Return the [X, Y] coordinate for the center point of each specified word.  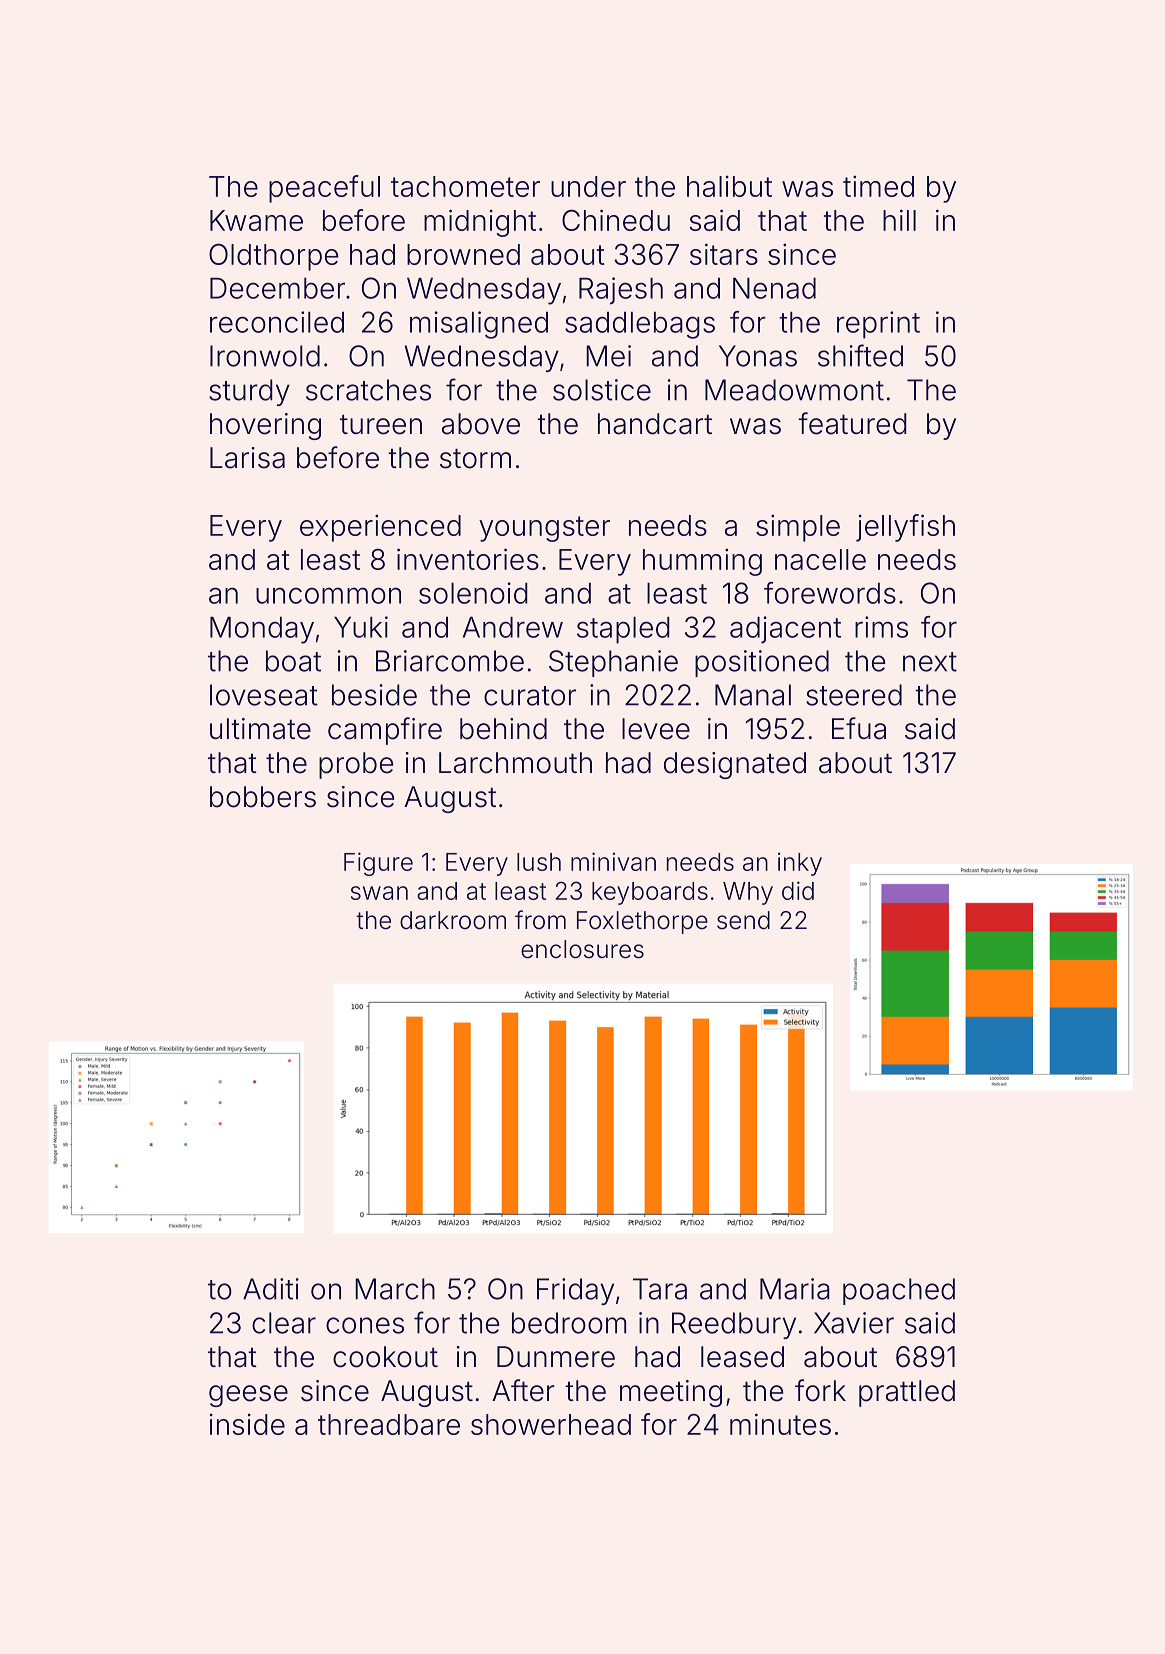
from [540, 919]
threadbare [389, 1424]
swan [379, 893]
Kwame [256, 220]
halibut [729, 186]
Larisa [247, 458]
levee [656, 729]
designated [735, 765]
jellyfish [905, 528]
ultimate [260, 729]
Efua [859, 728]
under [588, 186]
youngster [544, 529]
